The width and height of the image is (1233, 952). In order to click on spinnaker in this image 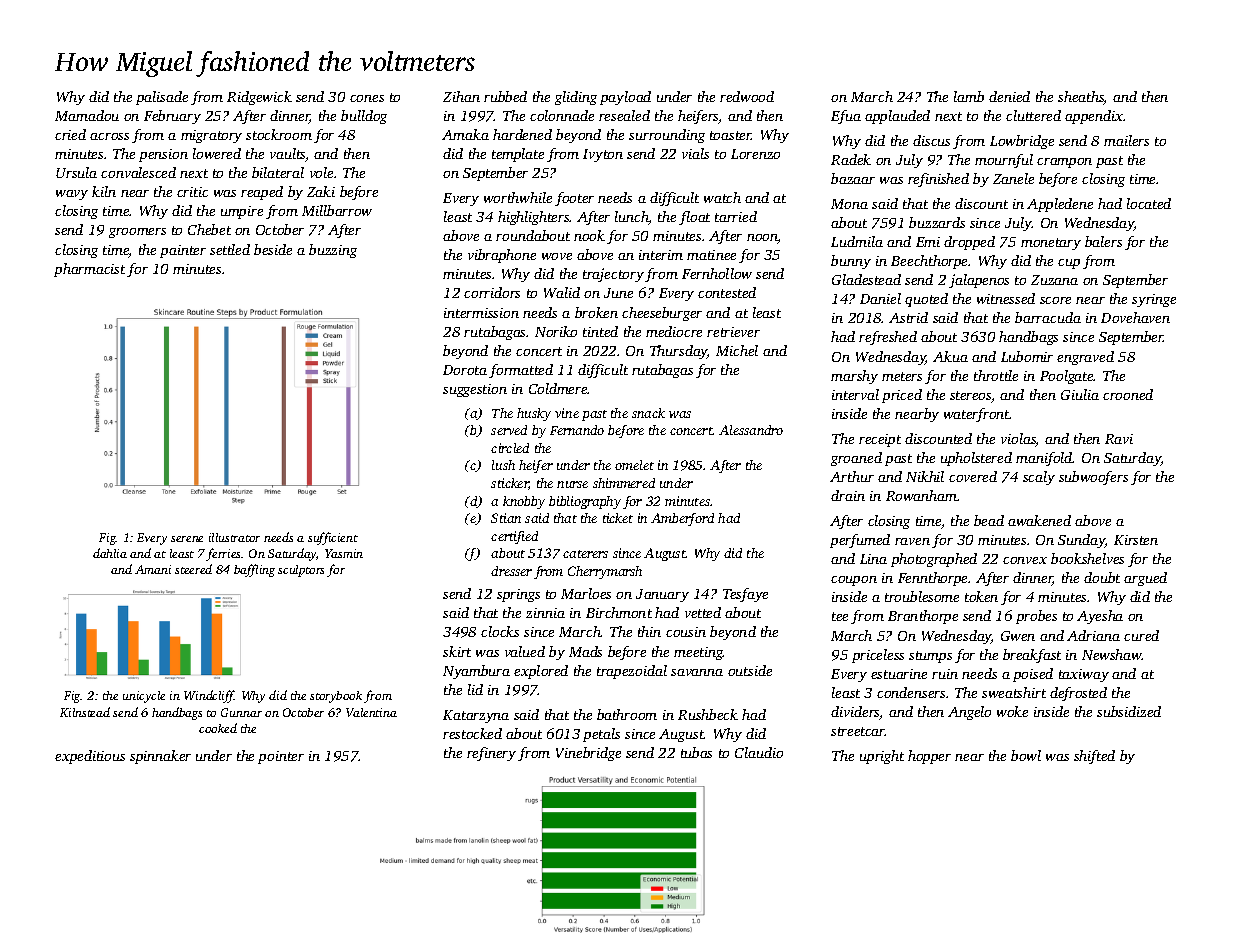, I will do `click(160, 757)`.
